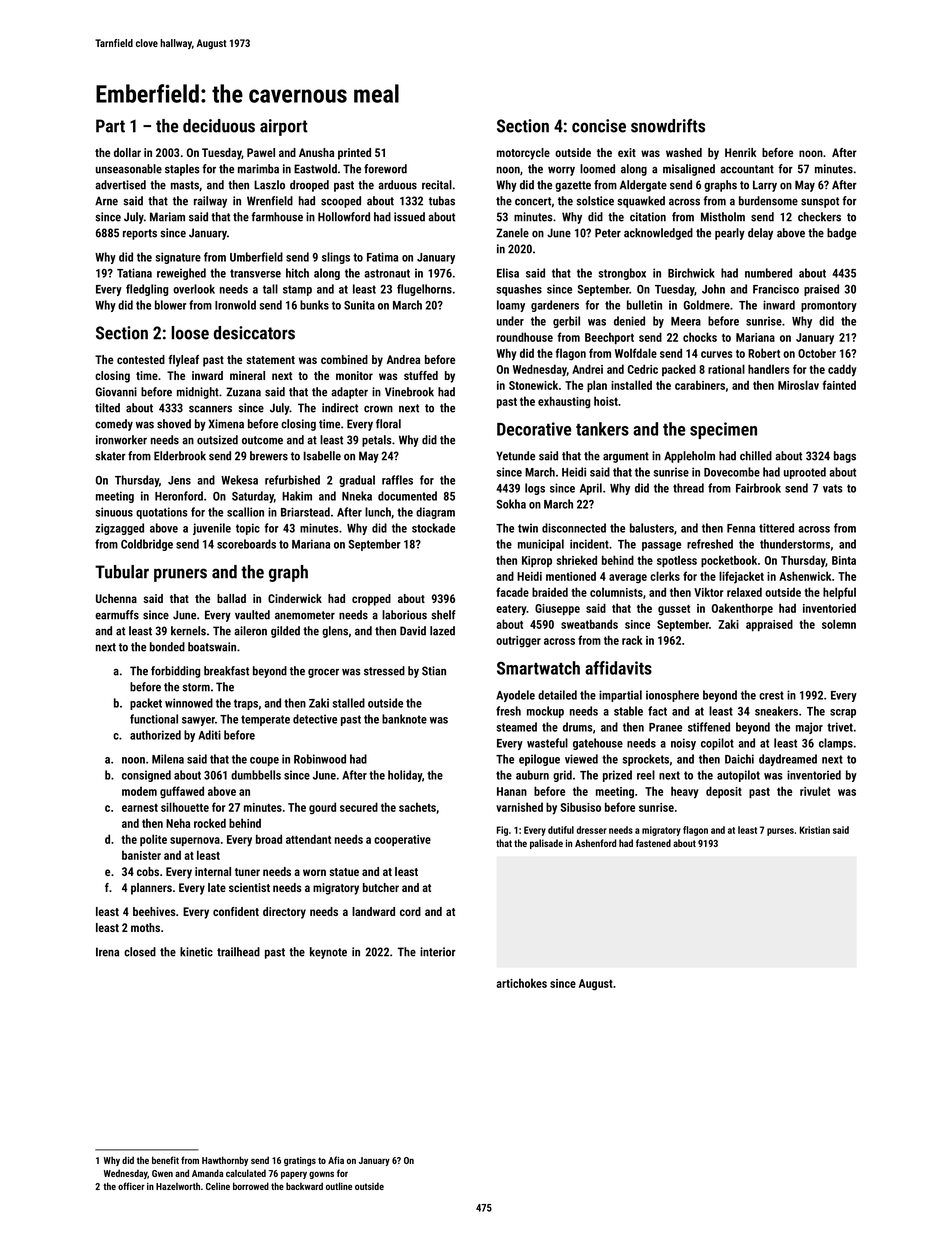 The width and height of the screenshot is (952, 1233). I want to click on solemn, so click(839, 624).
